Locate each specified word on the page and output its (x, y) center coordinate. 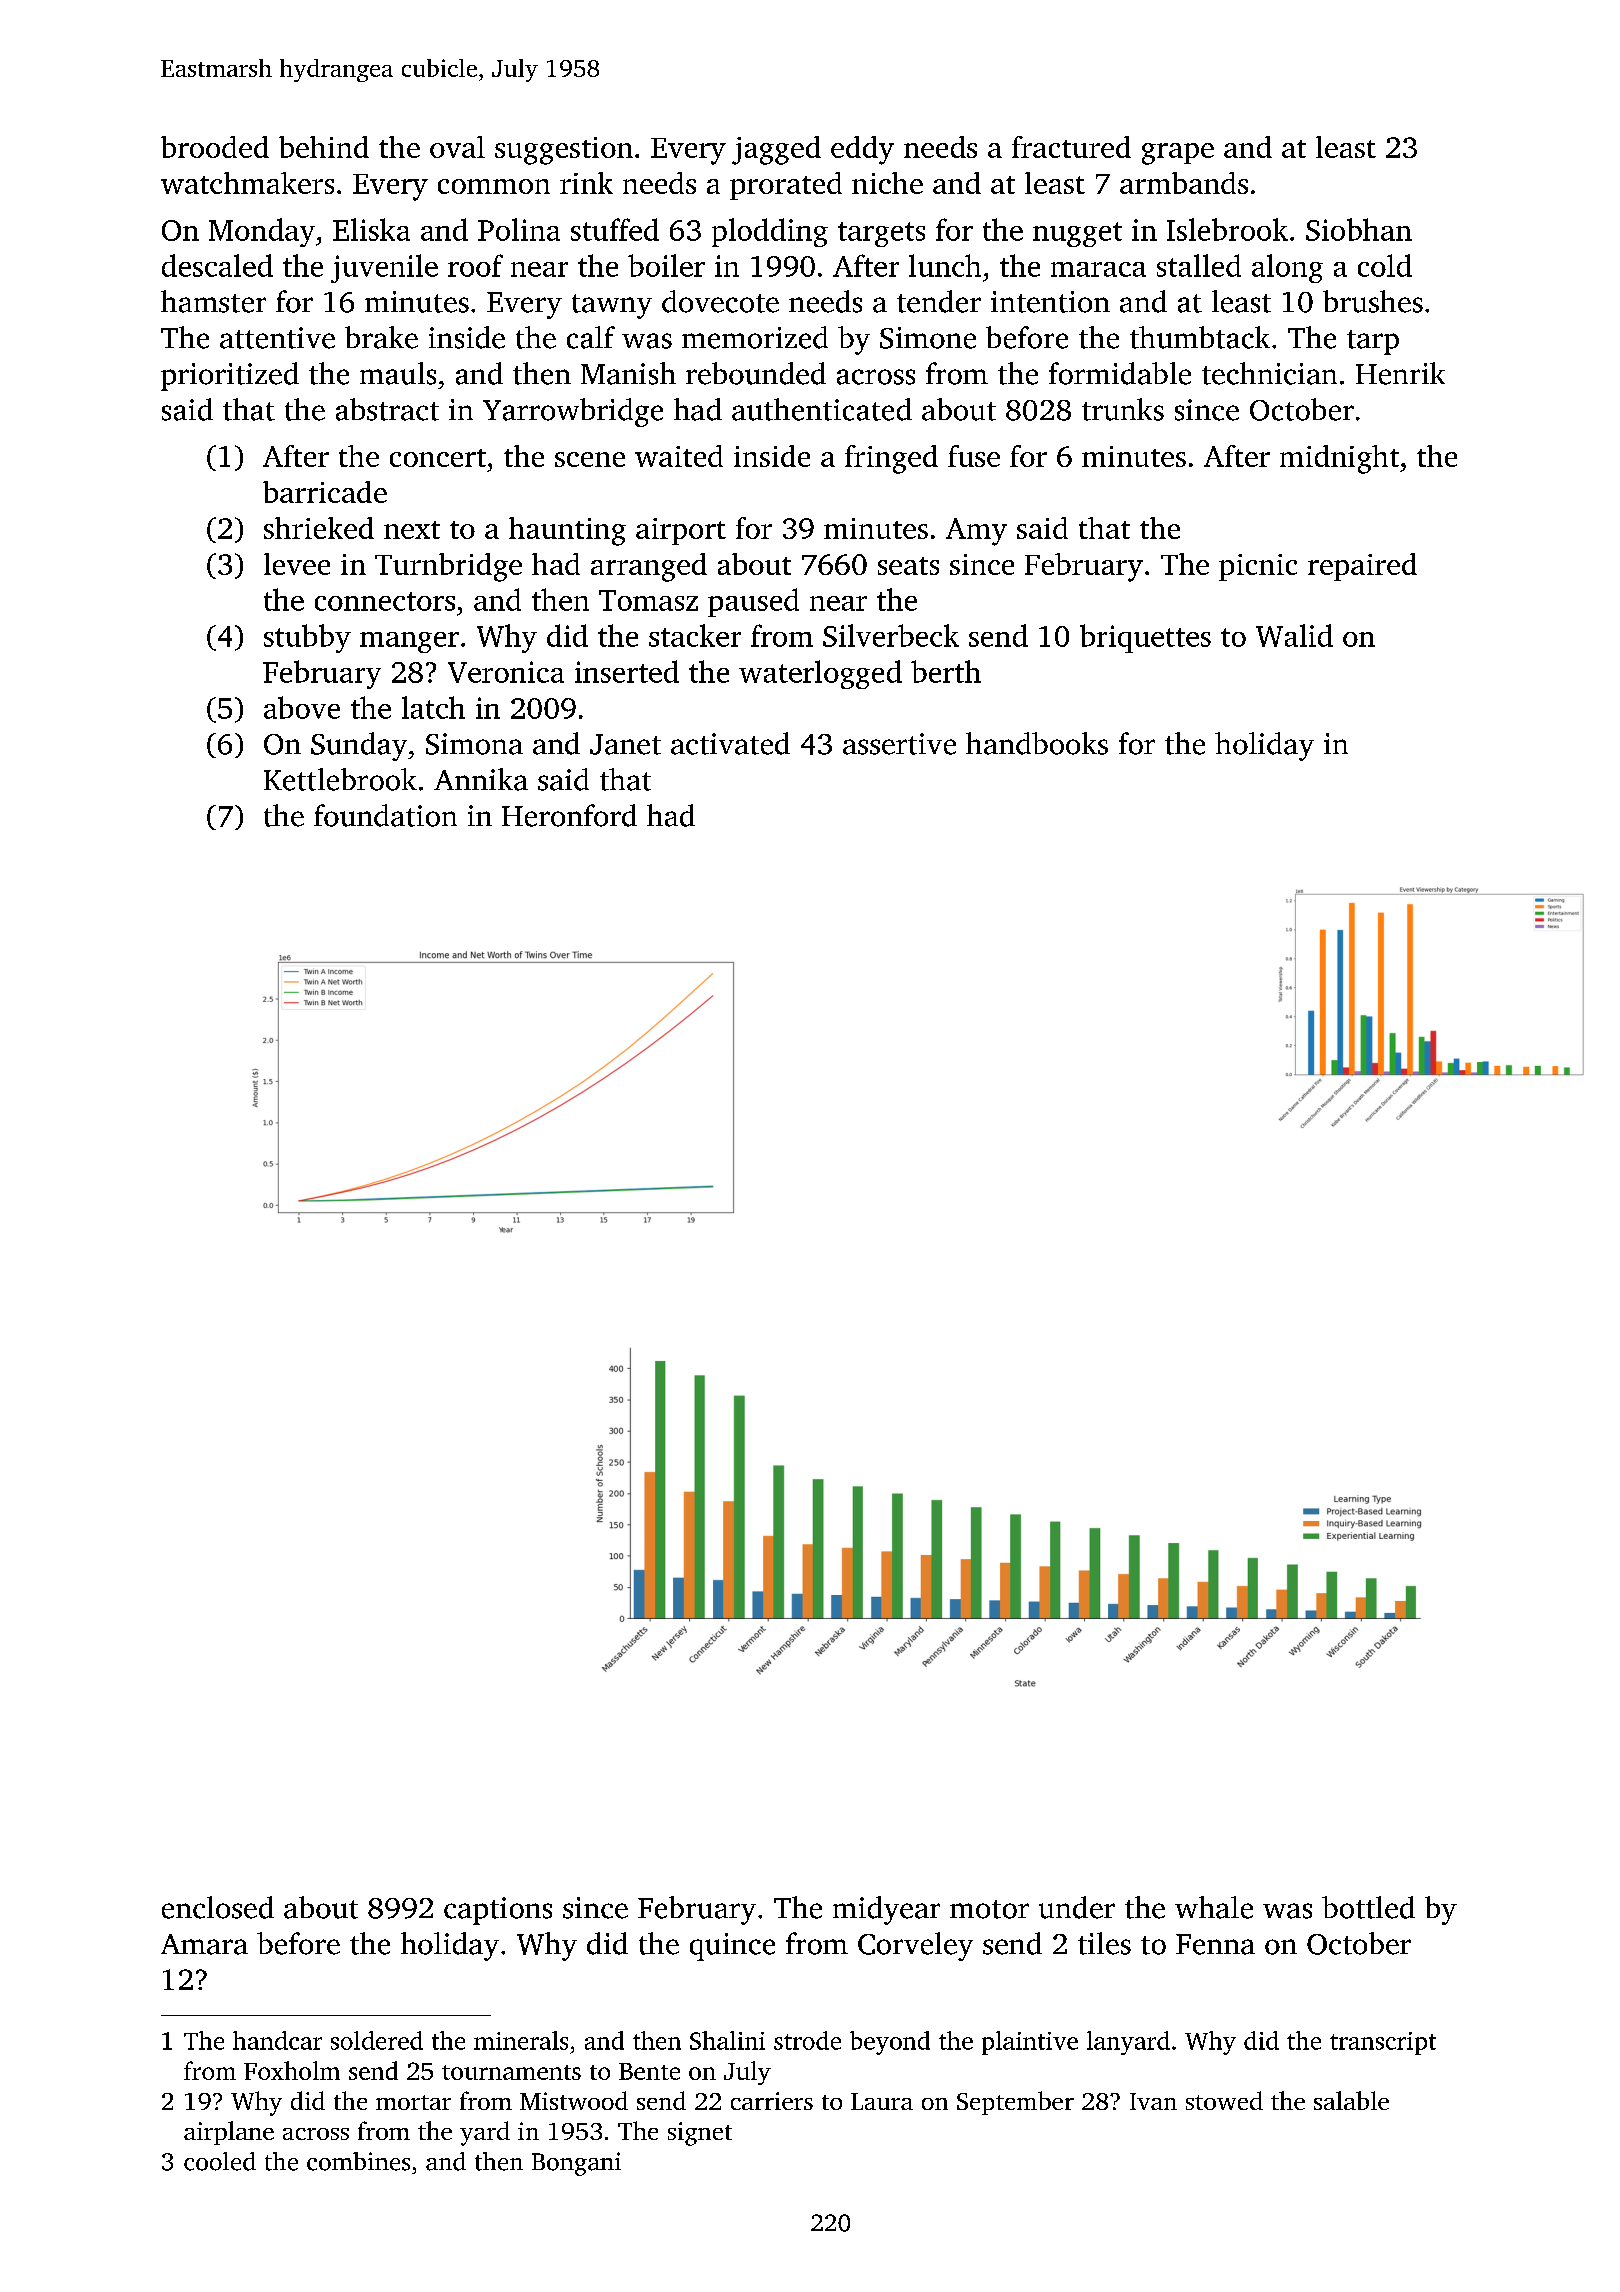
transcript (1383, 2043)
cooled (220, 2161)
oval (457, 147)
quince (732, 1947)
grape (1178, 154)
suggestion (564, 151)
